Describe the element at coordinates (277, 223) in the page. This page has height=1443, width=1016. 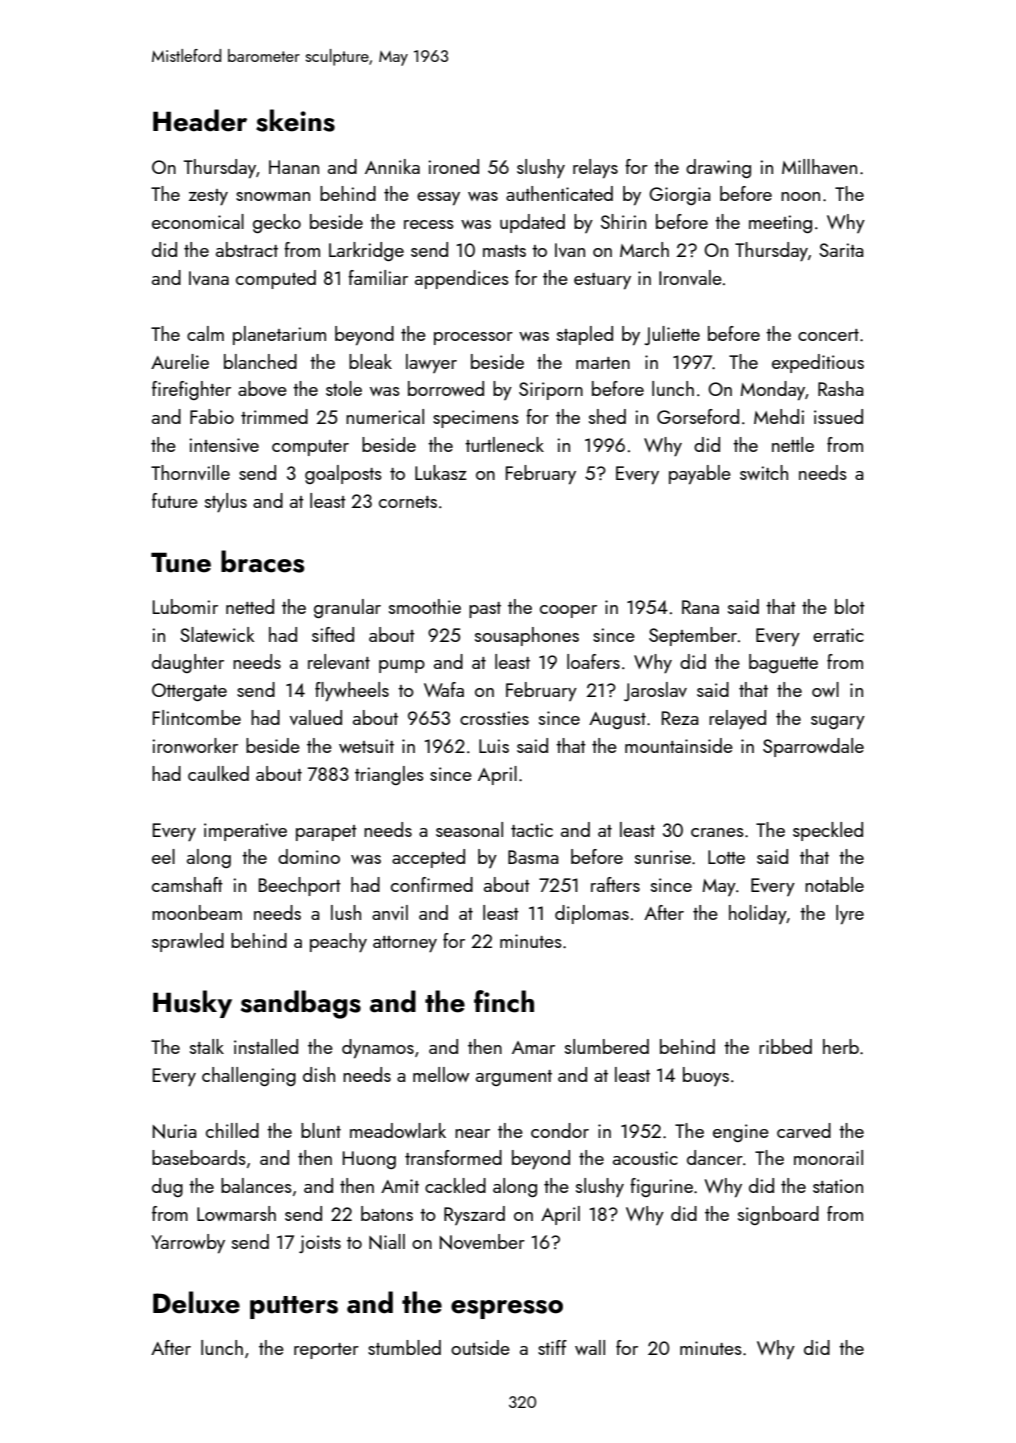
I see `gecko` at that location.
